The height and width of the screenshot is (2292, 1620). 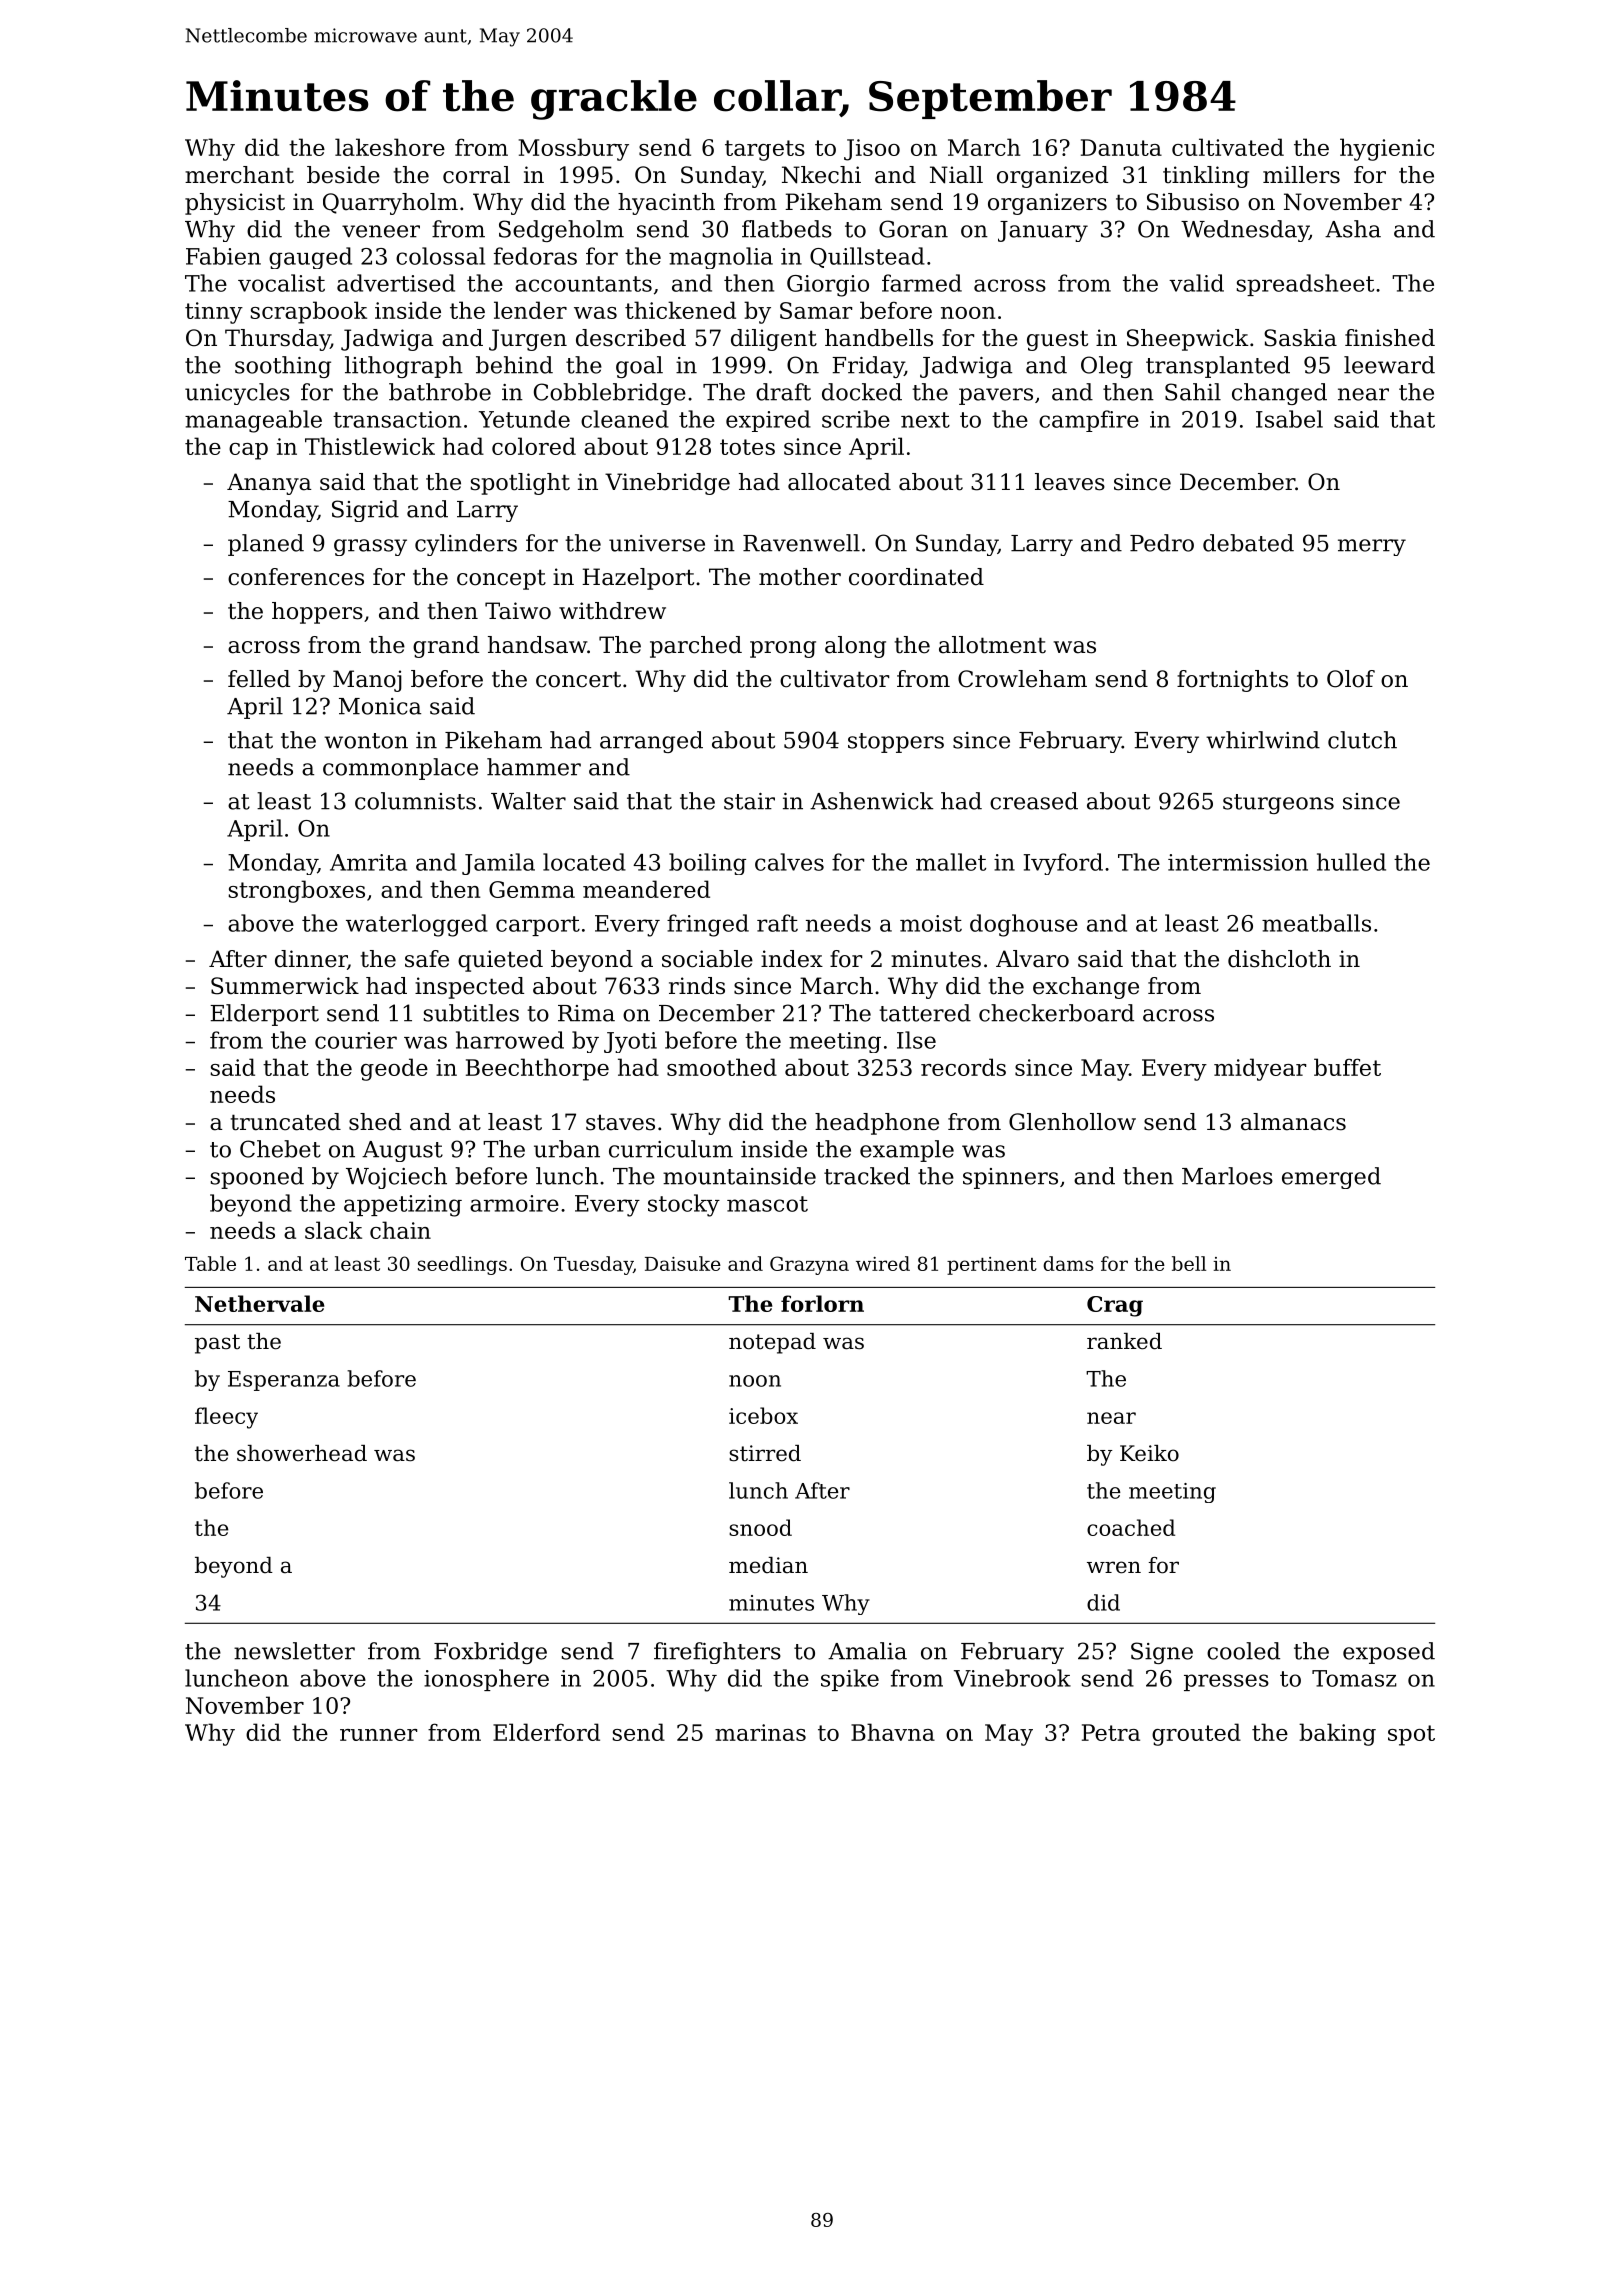 What do you see at coordinates (768, 1565) in the screenshot?
I see `median` at bounding box center [768, 1565].
